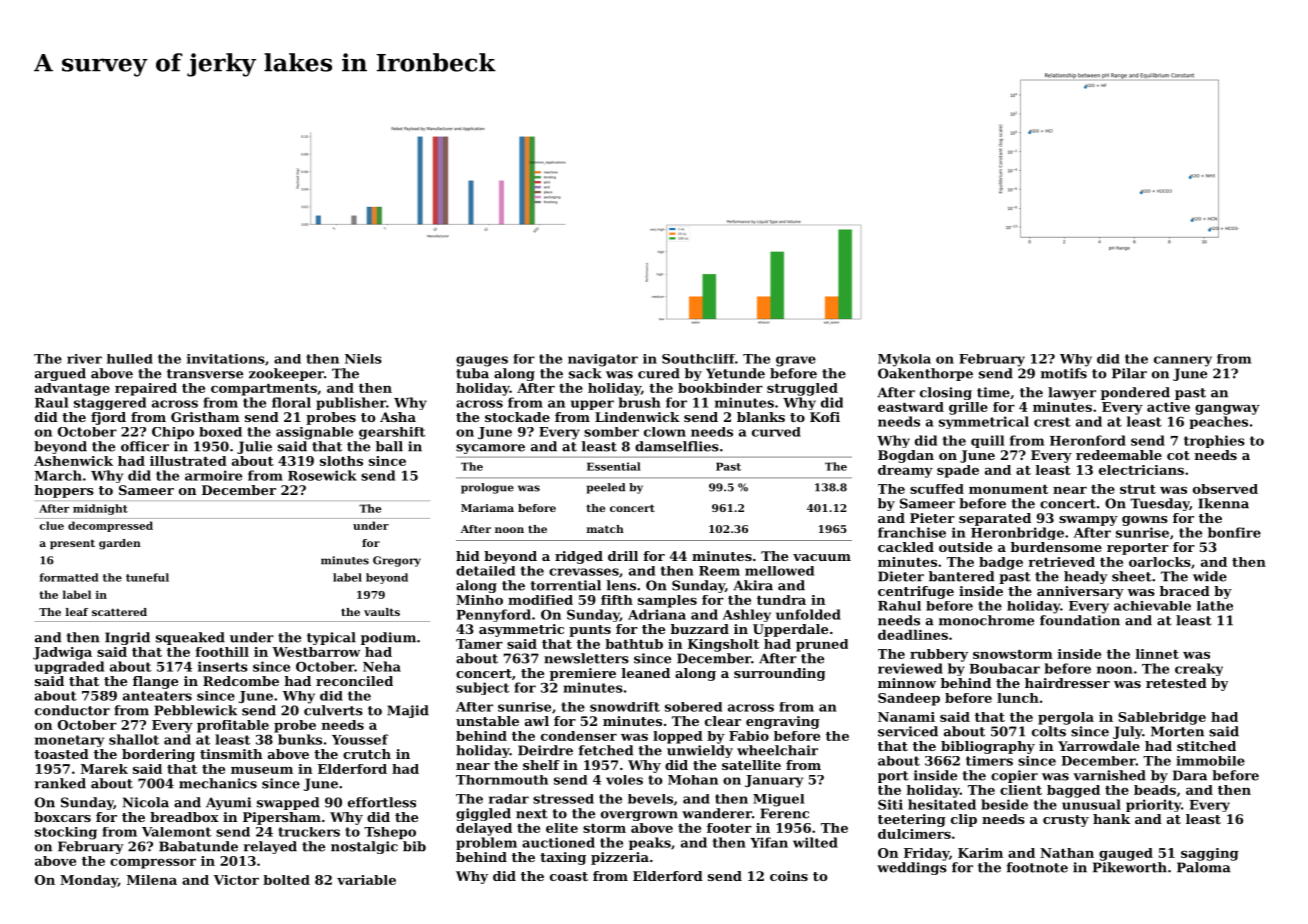 The height and width of the document is (924, 1308). What do you see at coordinates (796, 361) in the document?
I see `grave` at bounding box center [796, 361].
